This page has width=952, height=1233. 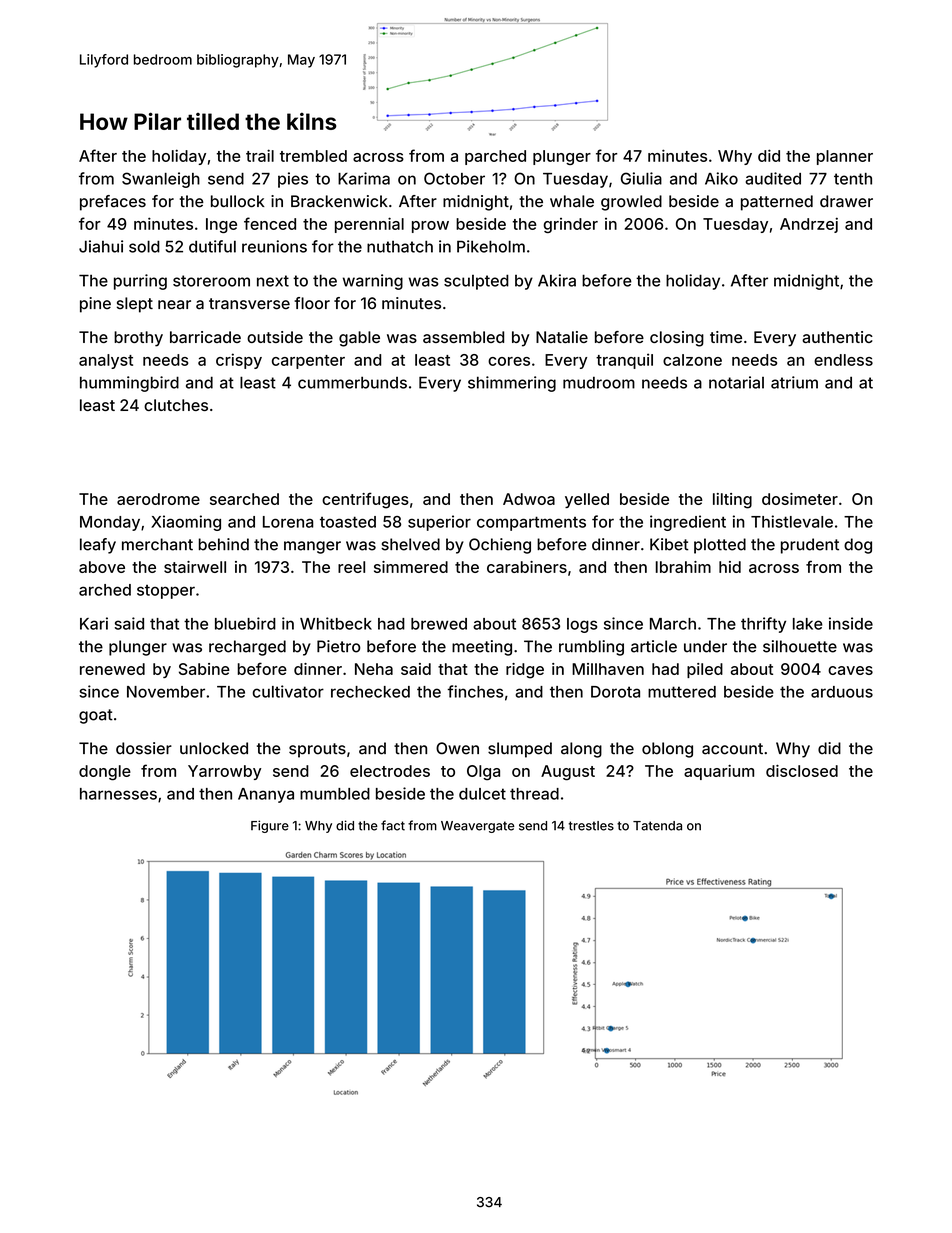 I want to click on muttered, so click(x=682, y=692).
